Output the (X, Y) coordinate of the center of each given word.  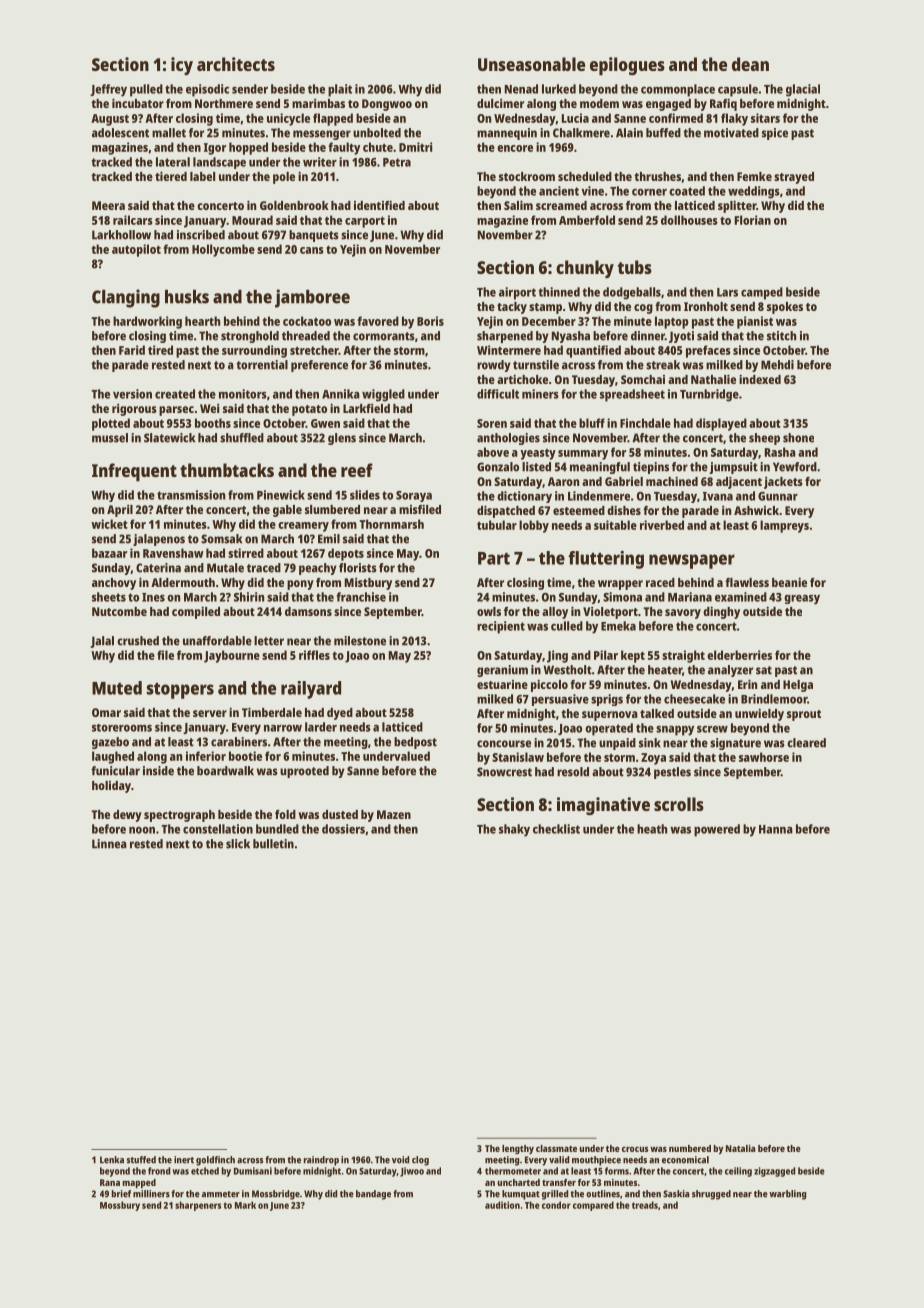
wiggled (383, 395)
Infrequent (134, 472)
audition (502, 1205)
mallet (169, 133)
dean (750, 64)
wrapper (620, 585)
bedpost (415, 743)
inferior (206, 756)
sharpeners (198, 1206)
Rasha (780, 452)
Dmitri (416, 147)
